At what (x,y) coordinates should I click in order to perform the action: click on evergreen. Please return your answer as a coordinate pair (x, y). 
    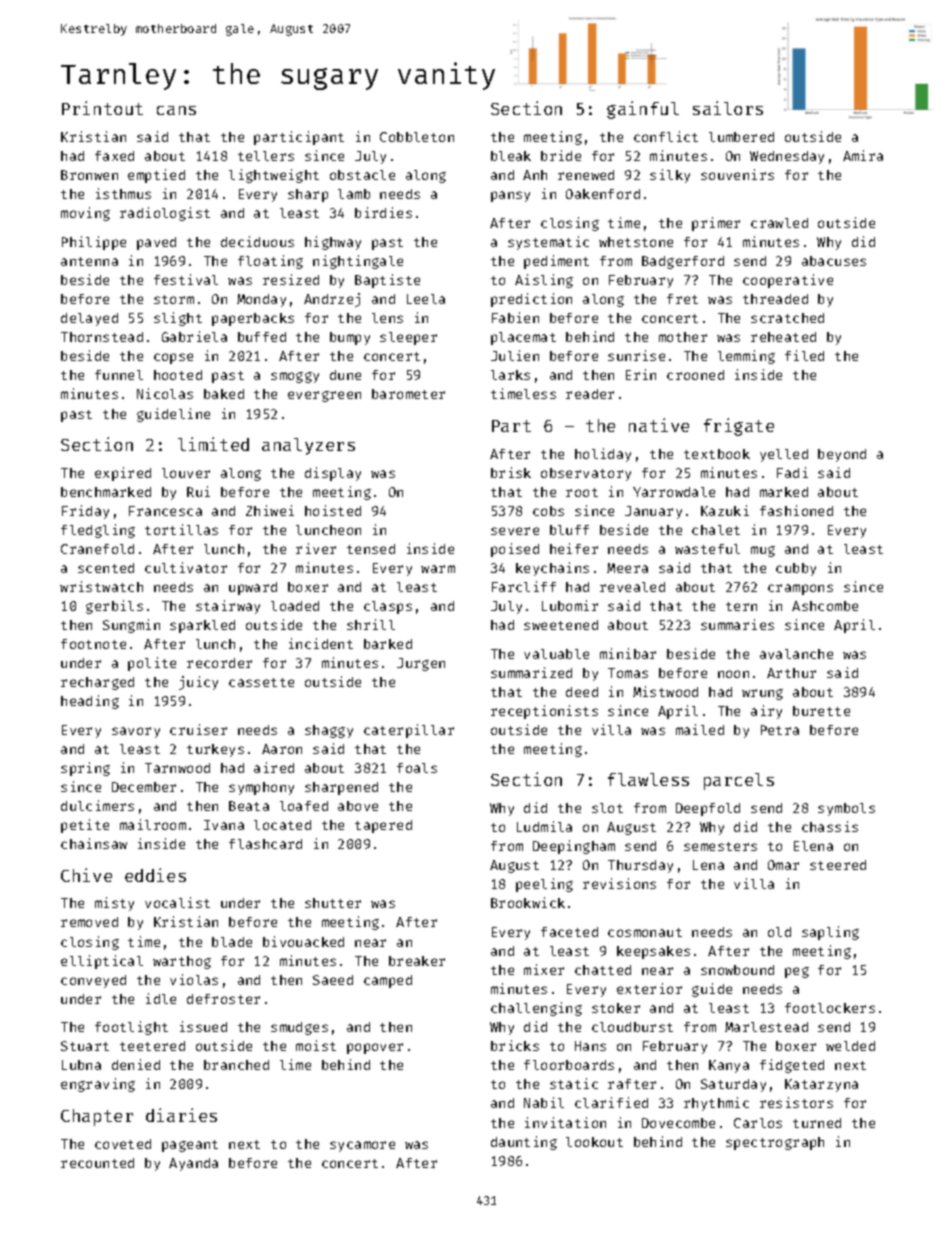
    Looking at the image, I should click on (324, 396).
